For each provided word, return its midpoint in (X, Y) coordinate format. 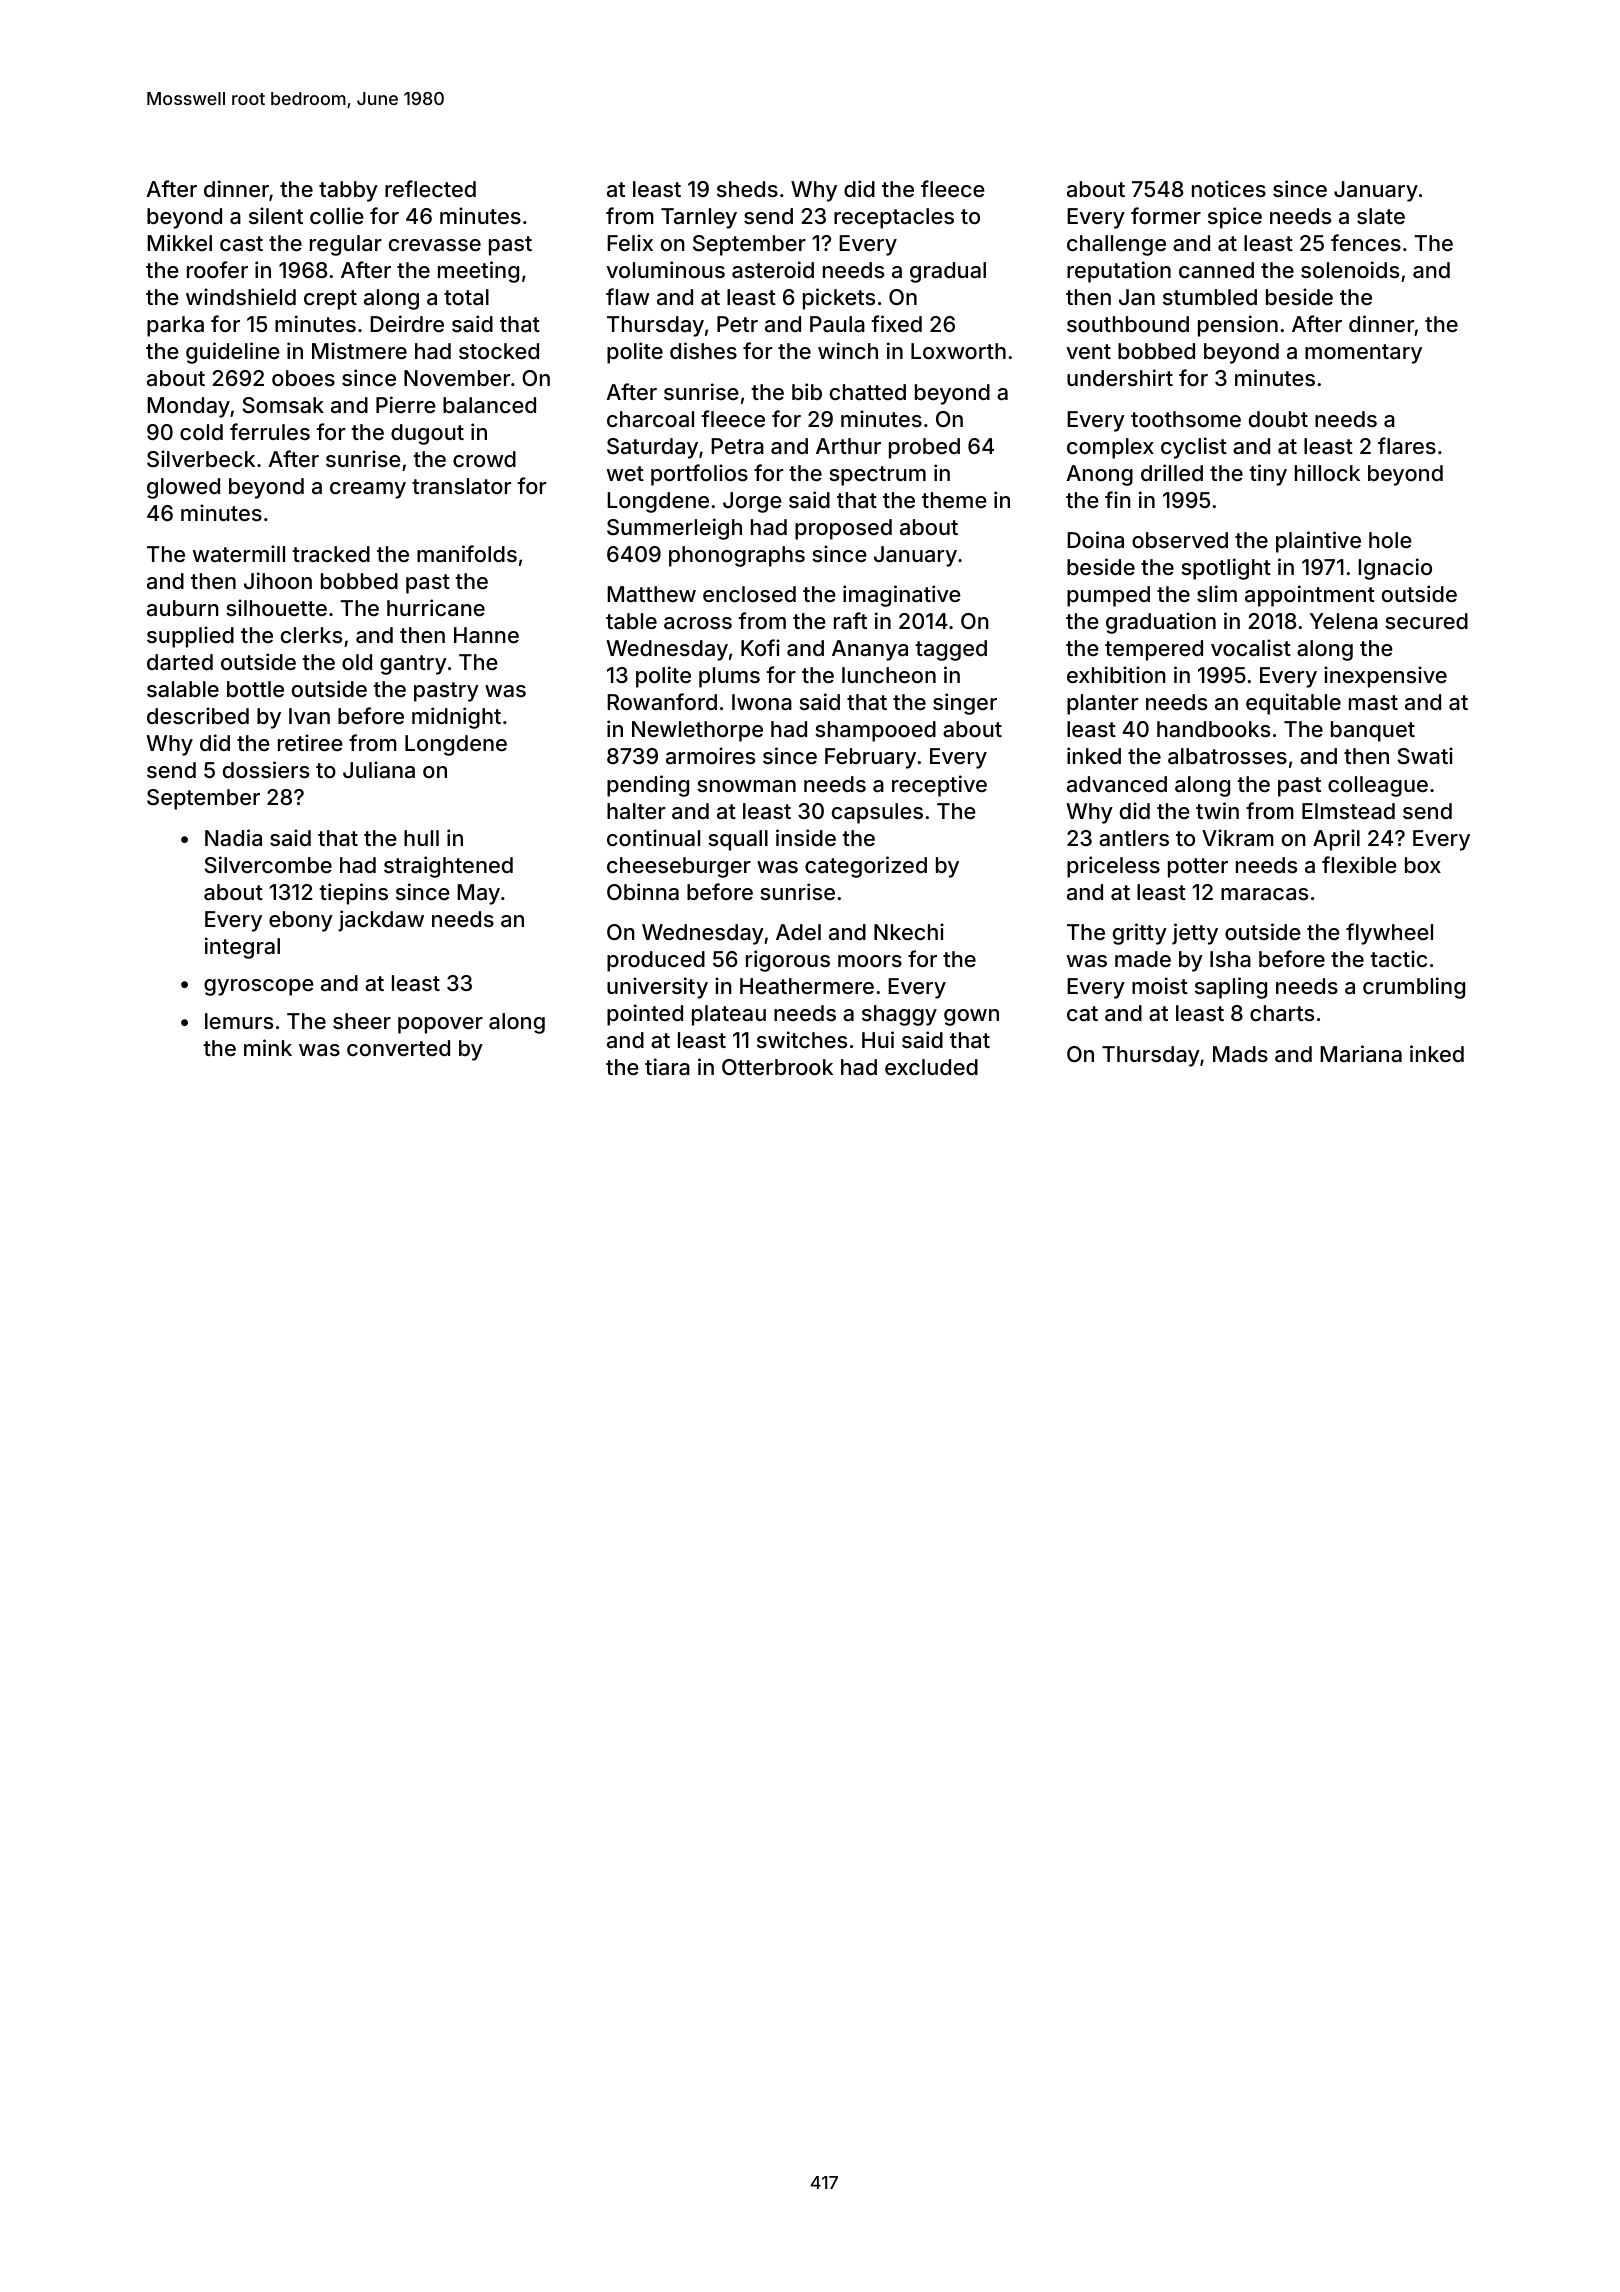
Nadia (233, 838)
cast (241, 243)
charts (1282, 1013)
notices (1229, 188)
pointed (645, 1015)
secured (1426, 621)
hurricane (436, 608)
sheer (362, 1021)
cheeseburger (679, 867)
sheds (747, 189)
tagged (951, 650)
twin (1217, 810)
